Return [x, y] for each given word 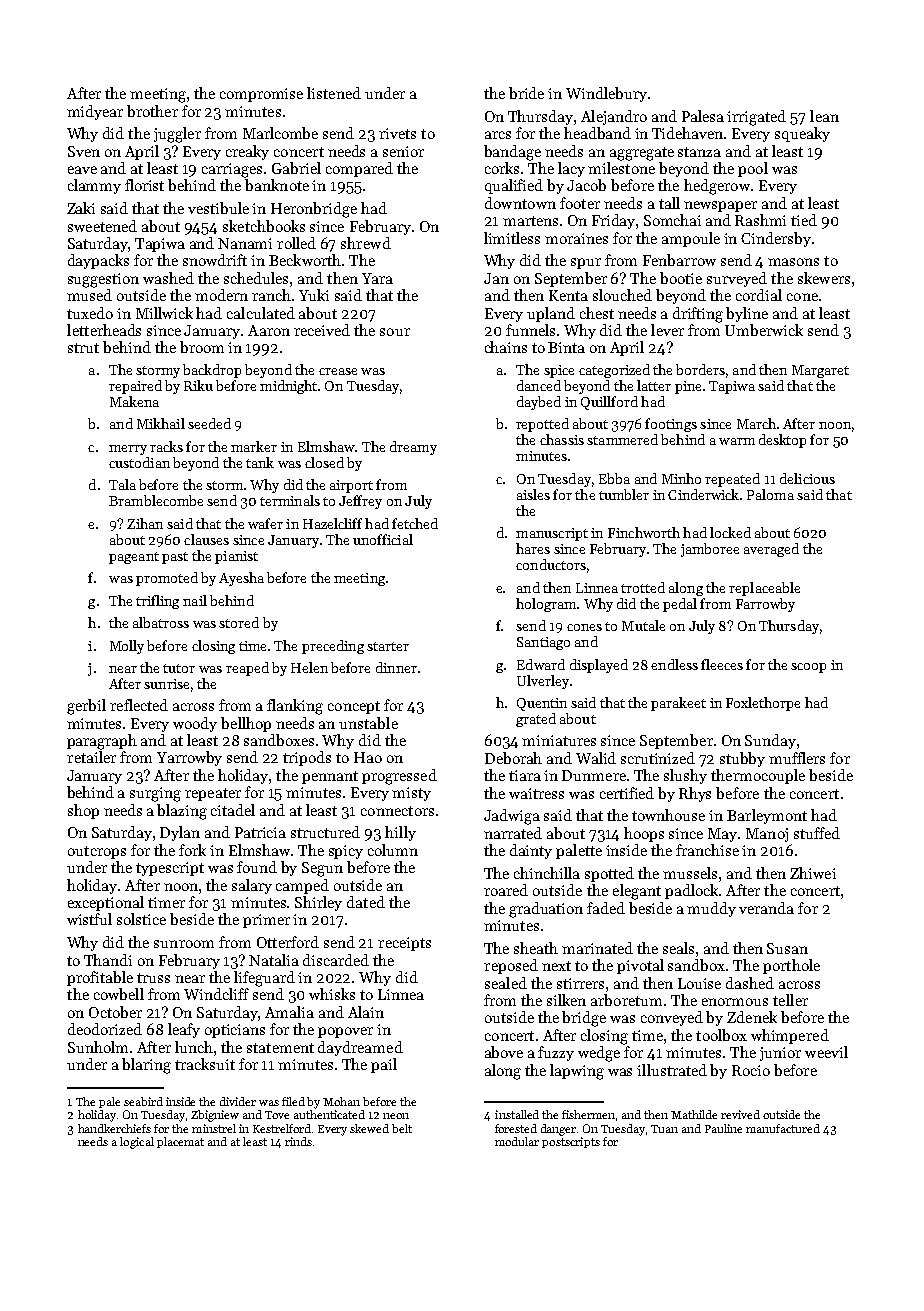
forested [516, 1128]
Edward [541, 664]
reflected [139, 705]
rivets [397, 133]
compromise [261, 95]
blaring [146, 1066]
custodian [139, 462]
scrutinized [658, 758]
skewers [824, 278]
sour [395, 332]
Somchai [672, 220]
